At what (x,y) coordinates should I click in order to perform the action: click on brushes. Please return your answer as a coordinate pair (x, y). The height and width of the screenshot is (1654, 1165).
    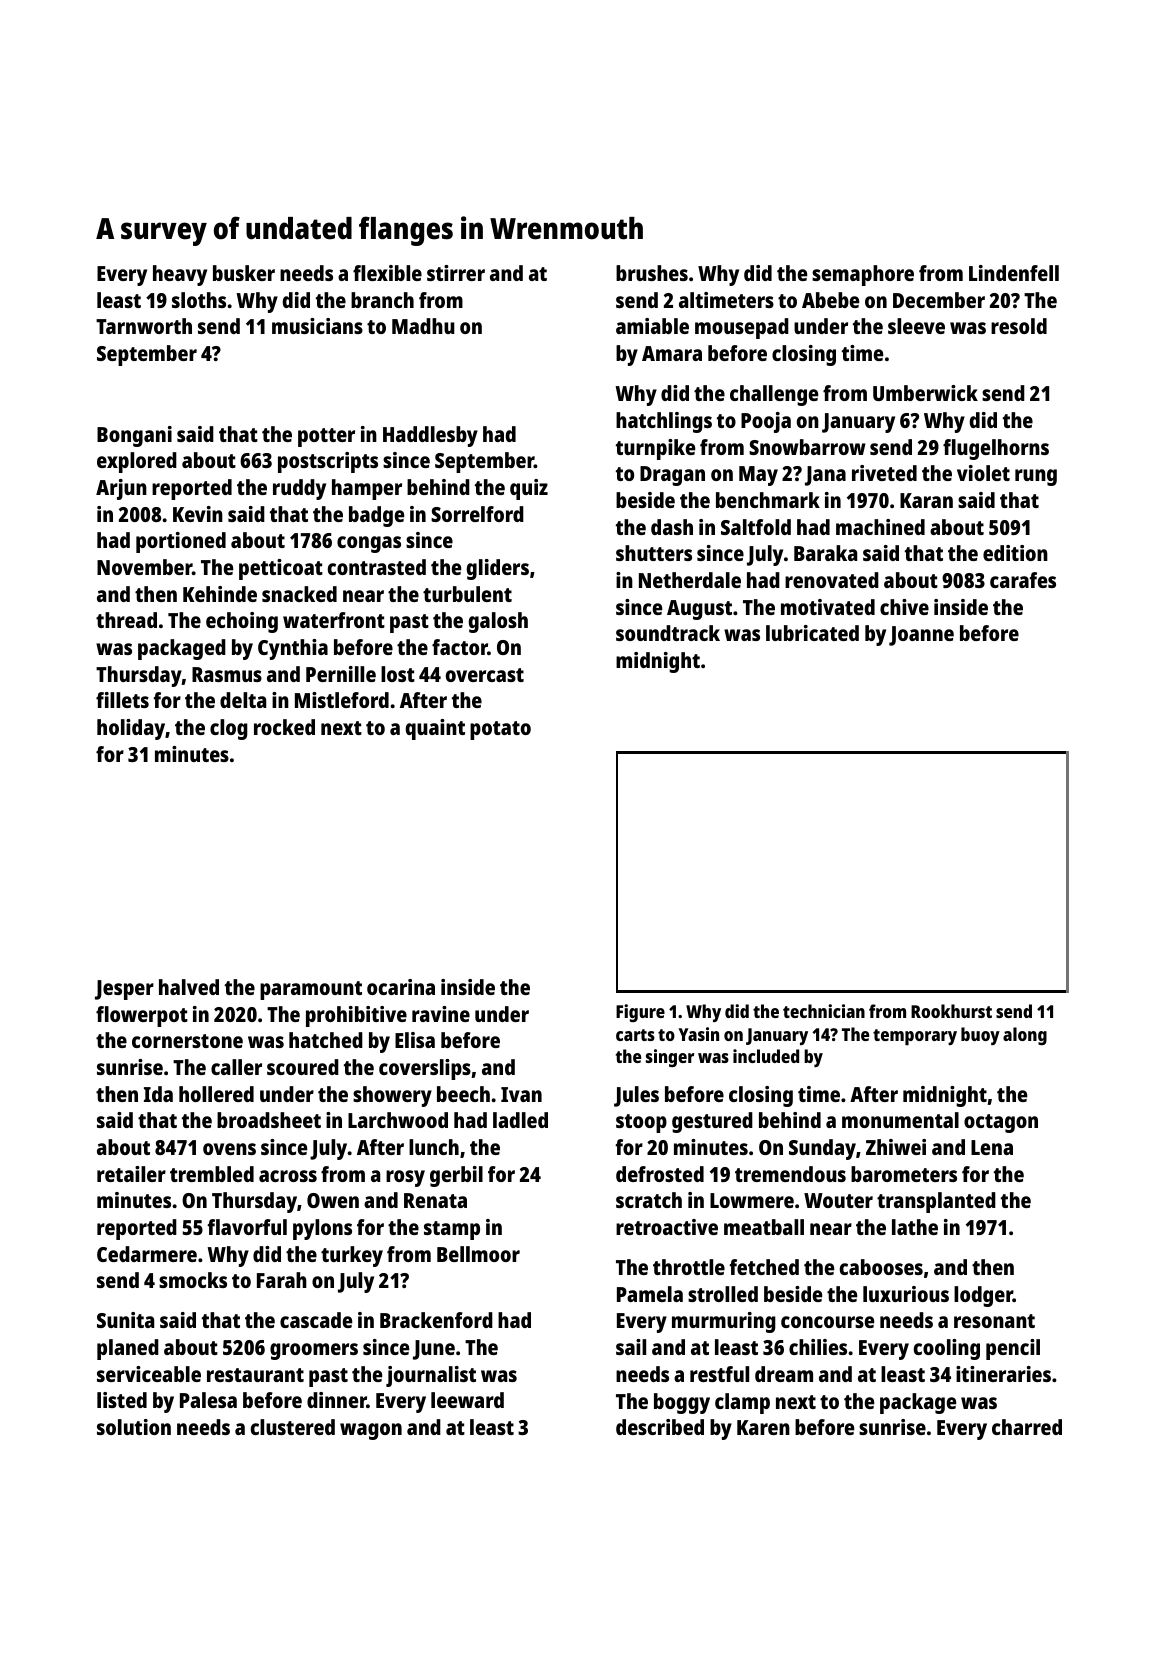
    Looking at the image, I should click on (652, 273).
